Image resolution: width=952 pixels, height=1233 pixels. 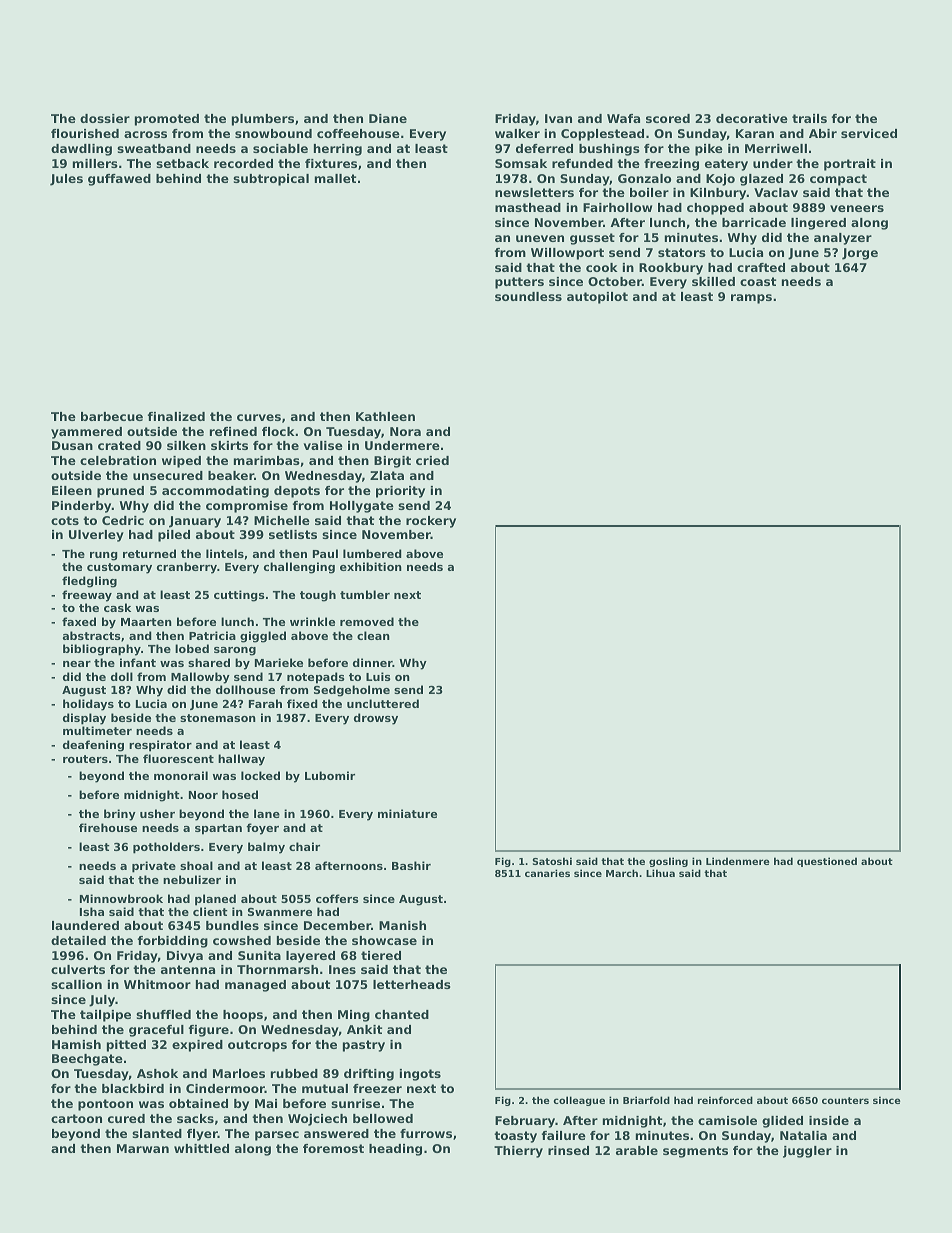 I want to click on ramps, so click(x=751, y=299).
